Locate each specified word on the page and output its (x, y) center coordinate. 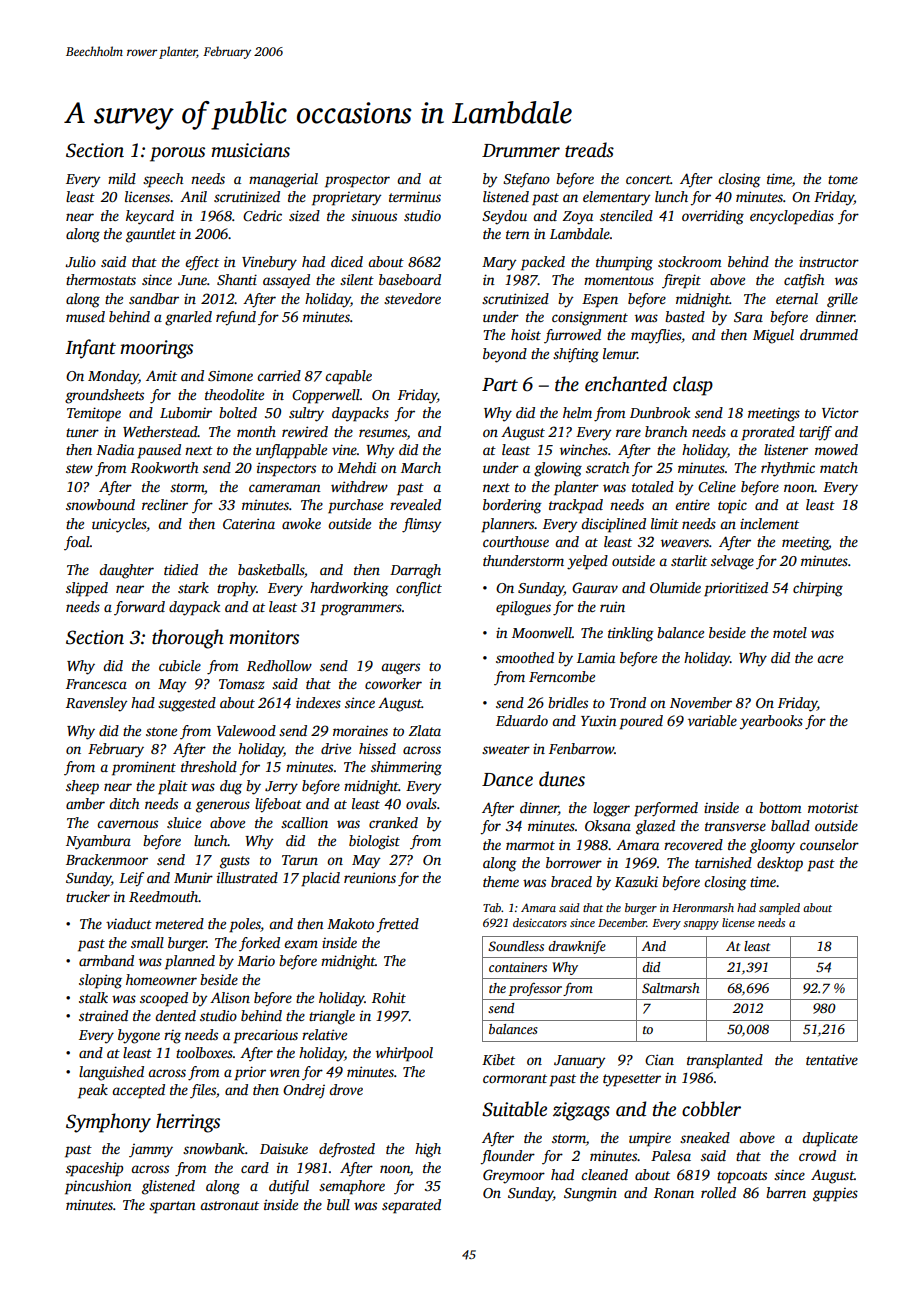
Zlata (424, 730)
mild (122, 178)
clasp (693, 386)
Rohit (389, 997)
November (701, 702)
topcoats (742, 1177)
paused (159, 451)
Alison (230, 997)
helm (577, 412)
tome (843, 179)
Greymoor (514, 1176)
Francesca (96, 684)
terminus (415, 197)
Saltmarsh (671, 988)
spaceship (94, 1169)
